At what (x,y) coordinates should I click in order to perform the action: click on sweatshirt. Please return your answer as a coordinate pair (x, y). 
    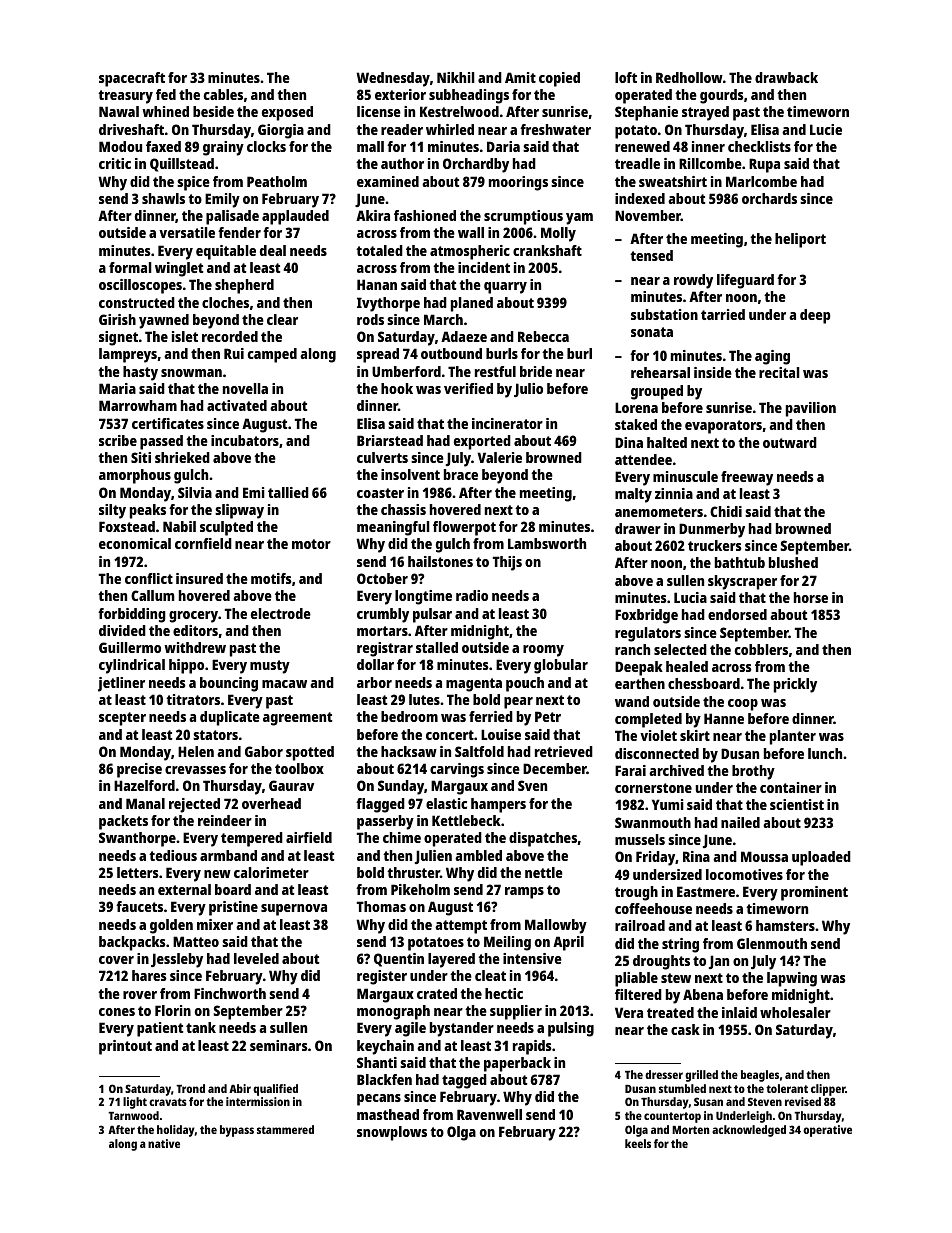
    Looking at the image, I should click on (673, 181).
